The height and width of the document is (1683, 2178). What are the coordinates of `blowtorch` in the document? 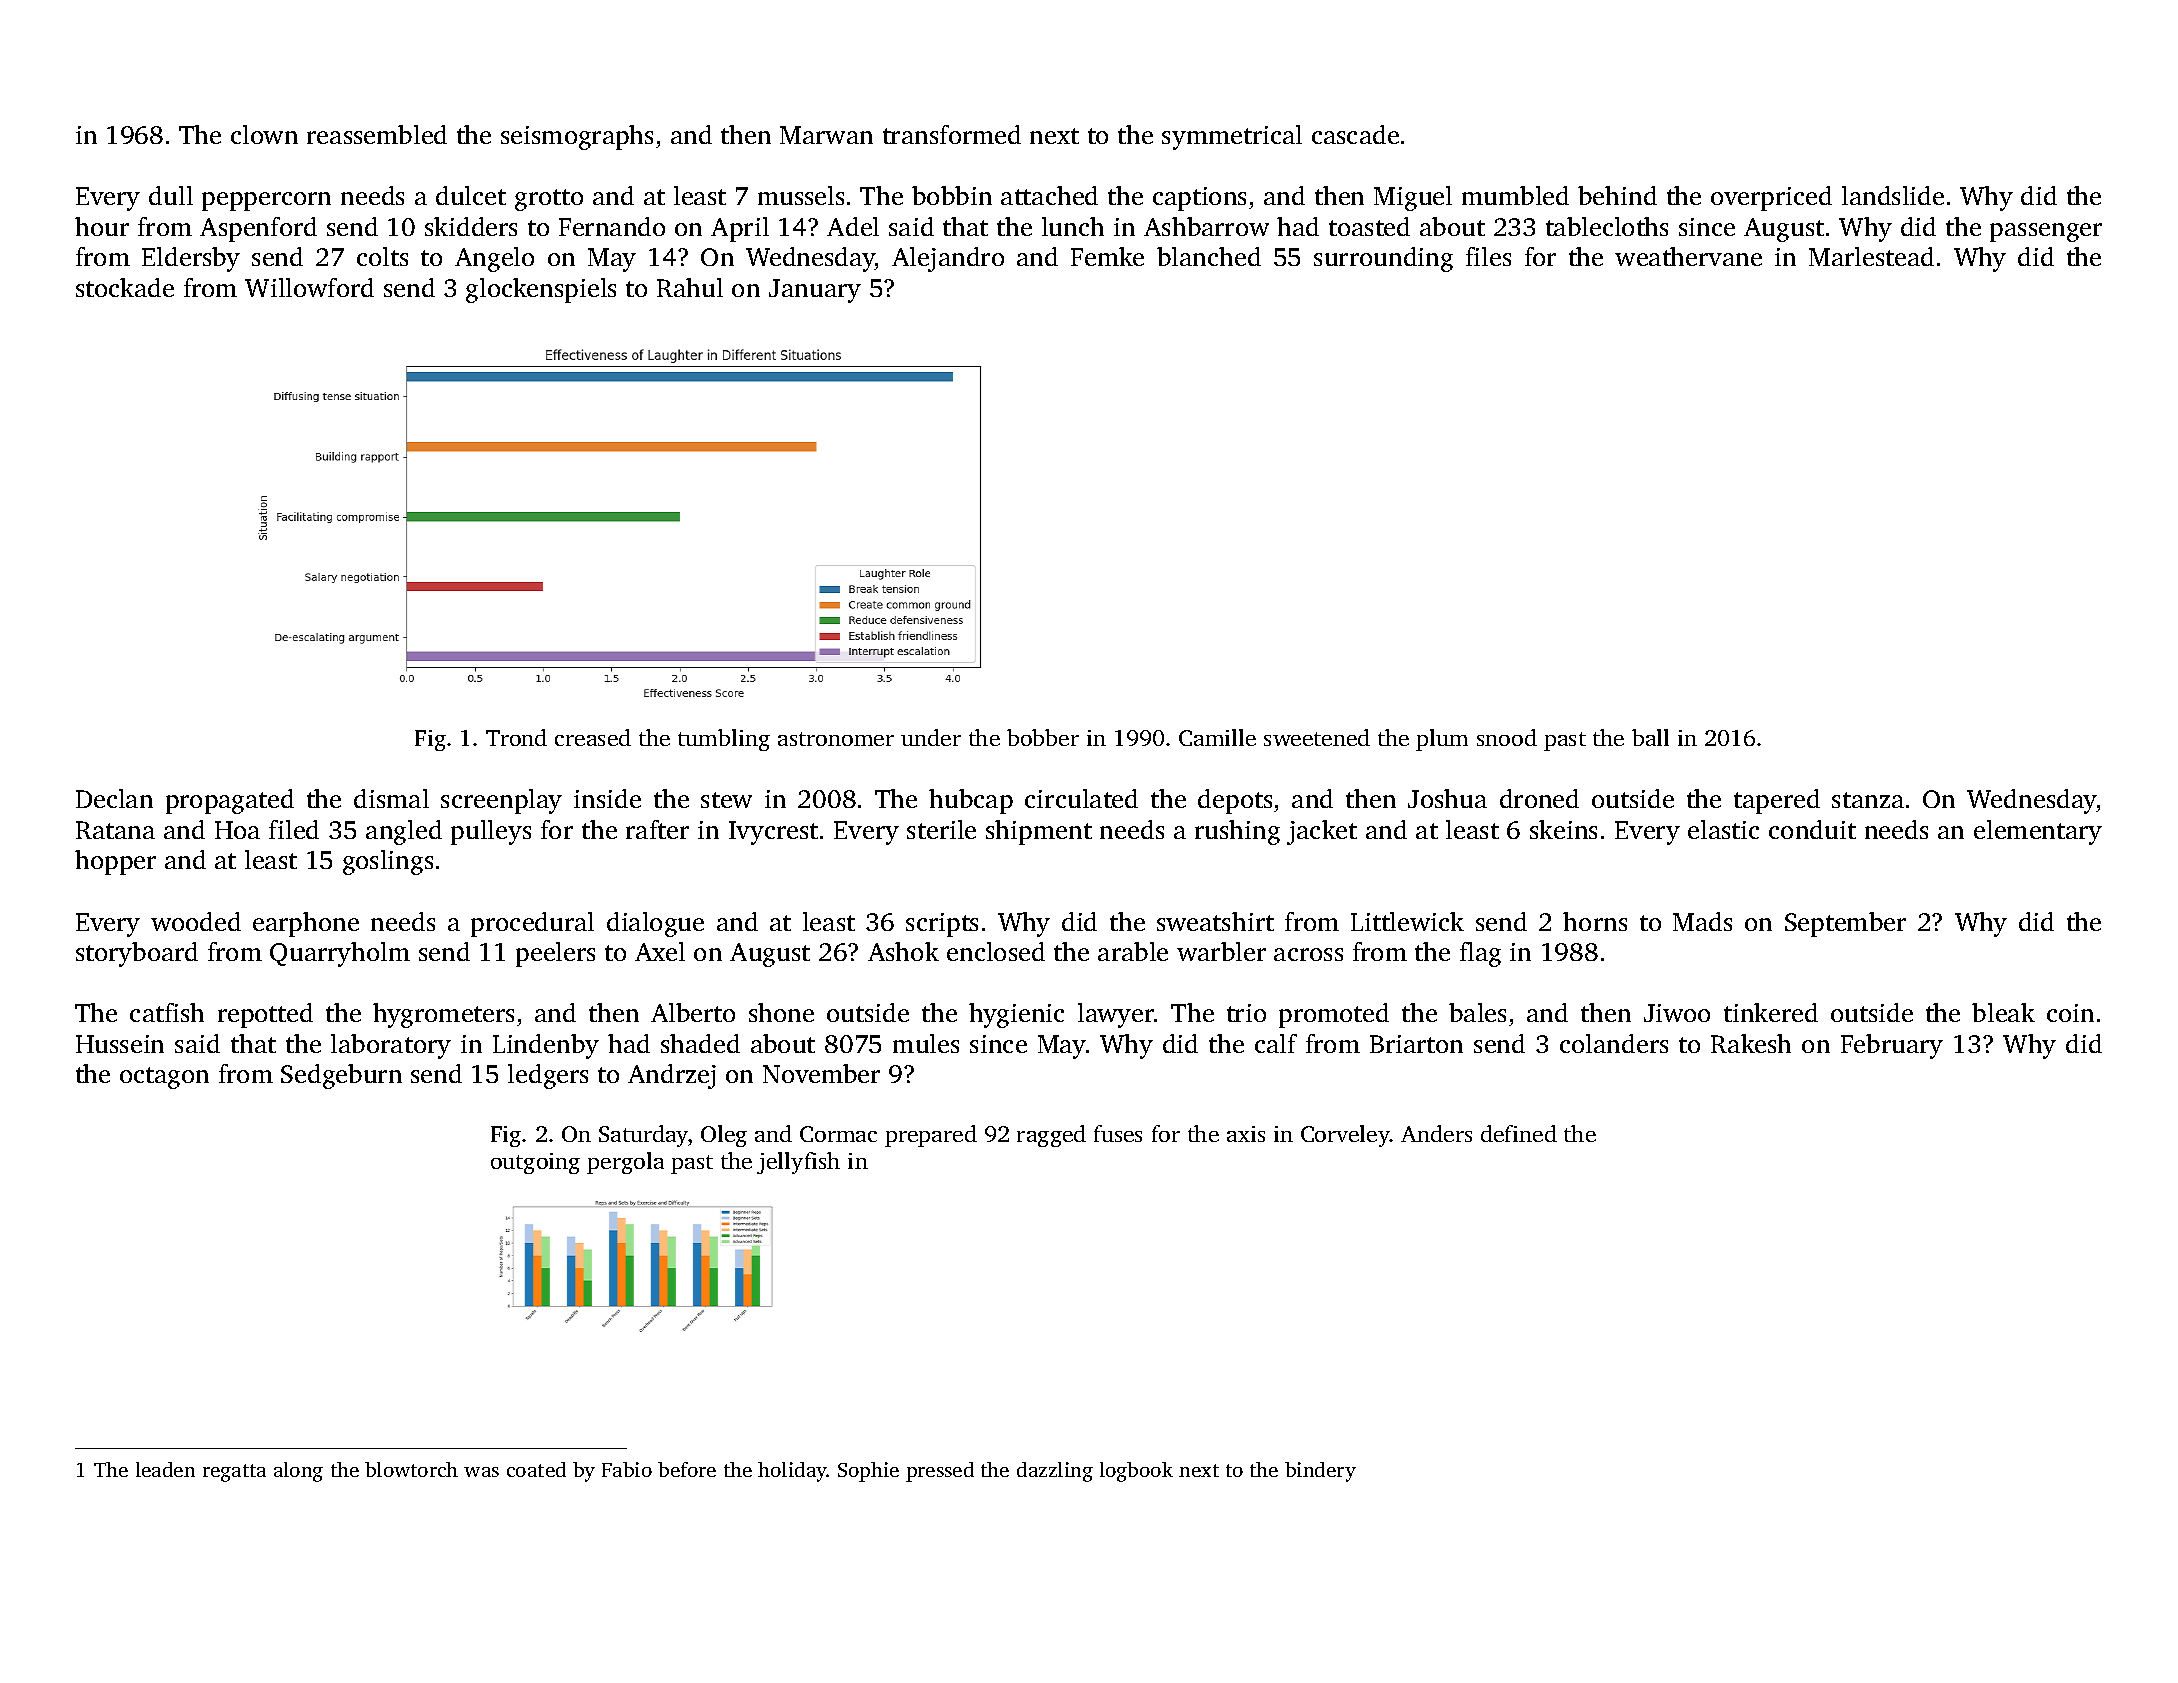 It's located at (411, 1469).
